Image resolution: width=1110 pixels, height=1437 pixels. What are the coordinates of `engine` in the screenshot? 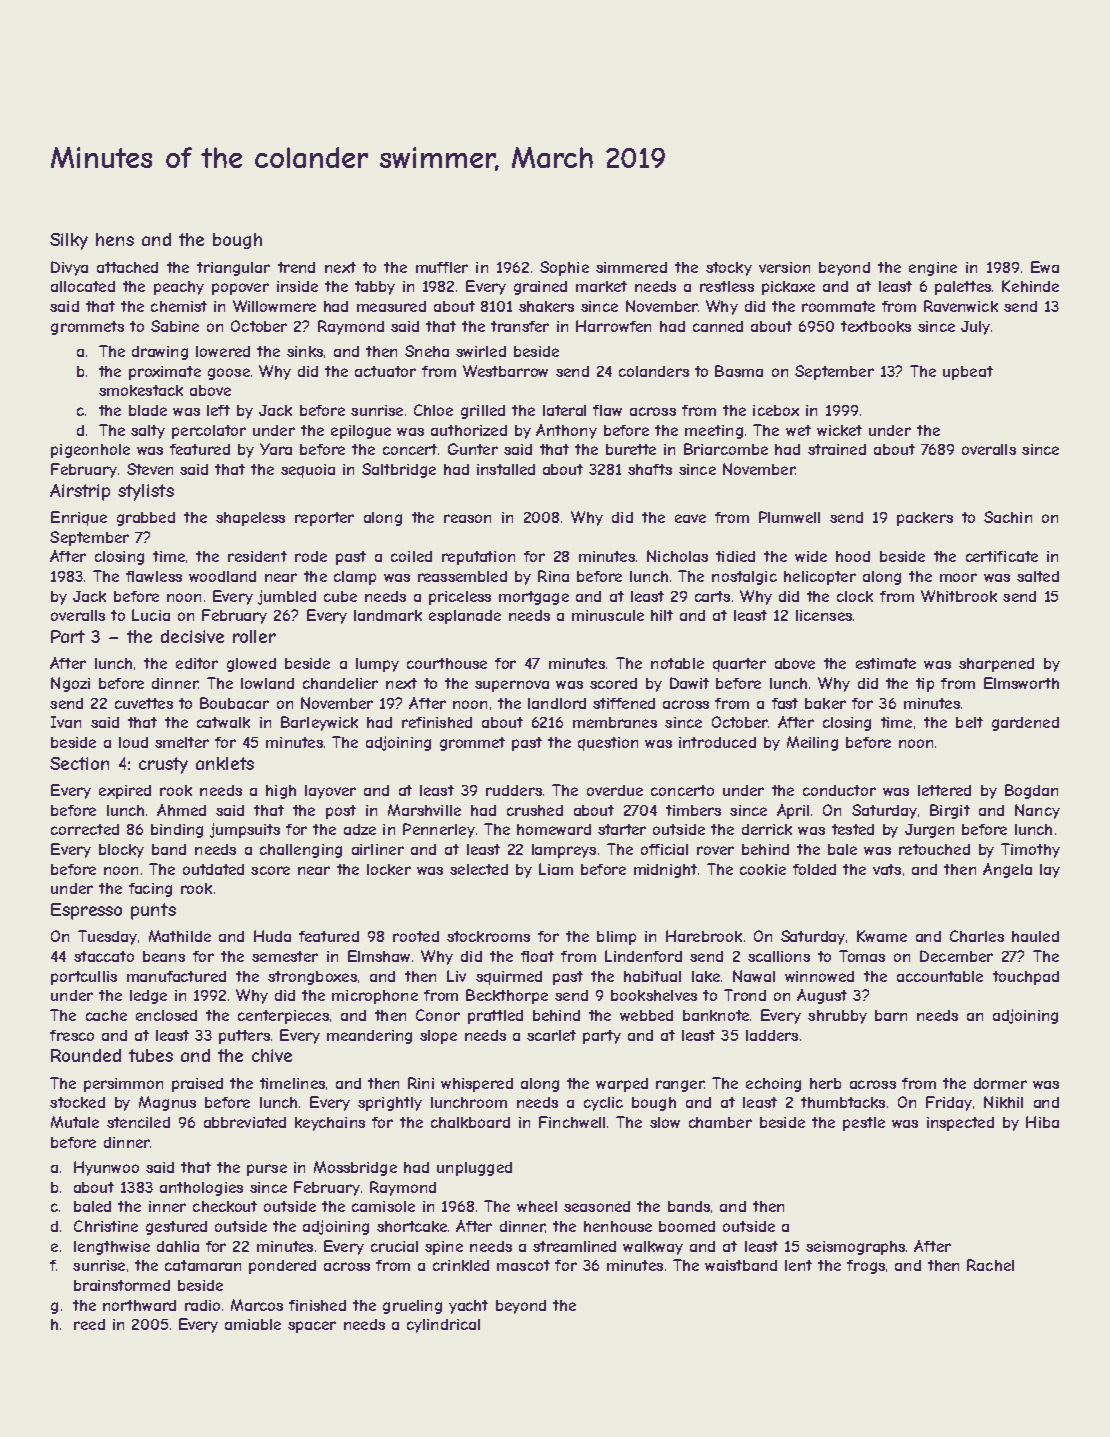 It's located at (933, 269).
